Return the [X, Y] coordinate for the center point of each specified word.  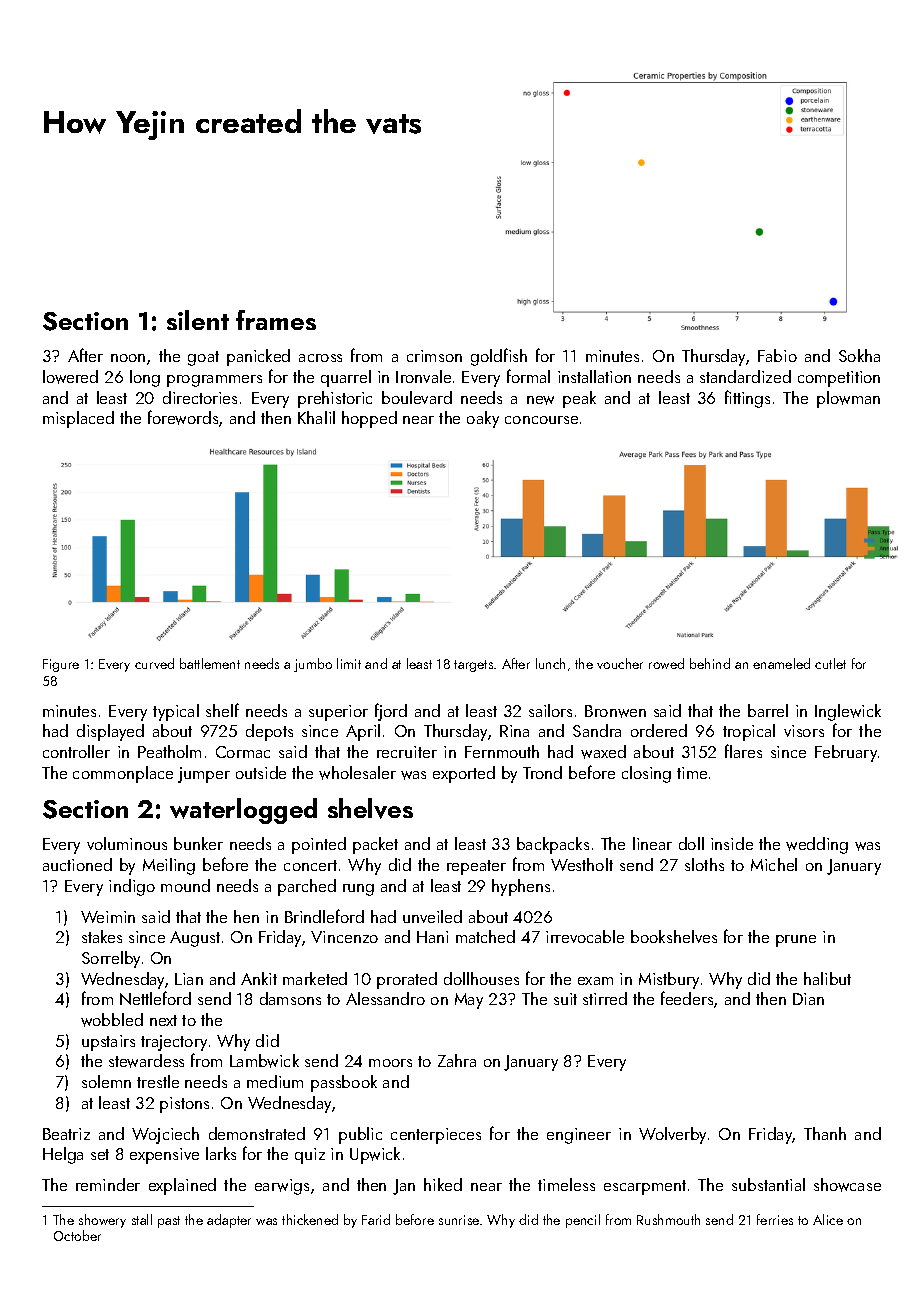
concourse [541, 420]
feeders [687, 998]
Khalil [316, 417]
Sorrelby [111, 959]
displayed [110, 732]
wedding [817, 845]
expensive [164, 1156]
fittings [747, 399]
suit [565, 999]
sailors [550, 710]
